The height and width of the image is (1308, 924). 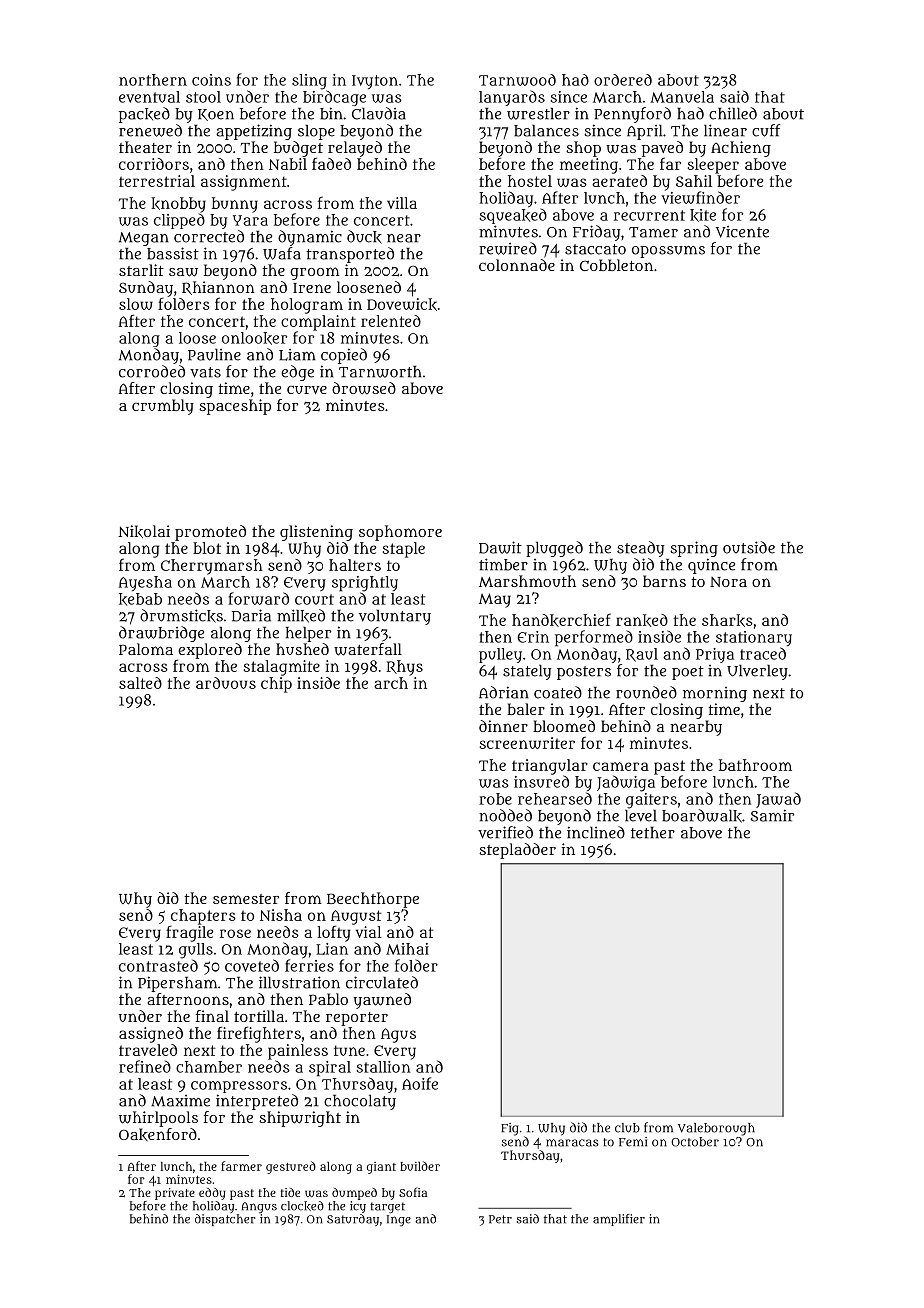 I want to click on Manuela, so click(x=682, y=97).
